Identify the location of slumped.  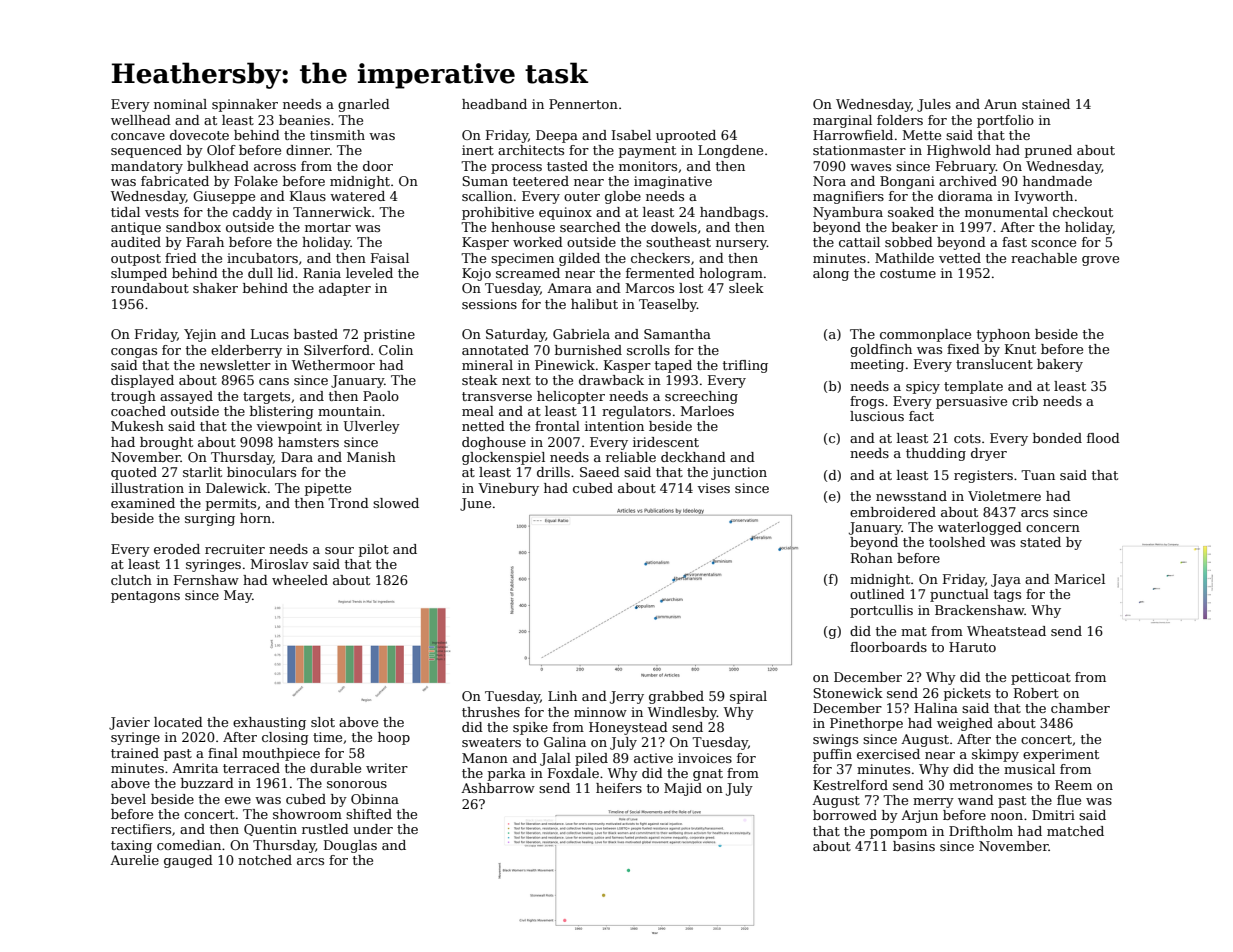
(139, 274).
